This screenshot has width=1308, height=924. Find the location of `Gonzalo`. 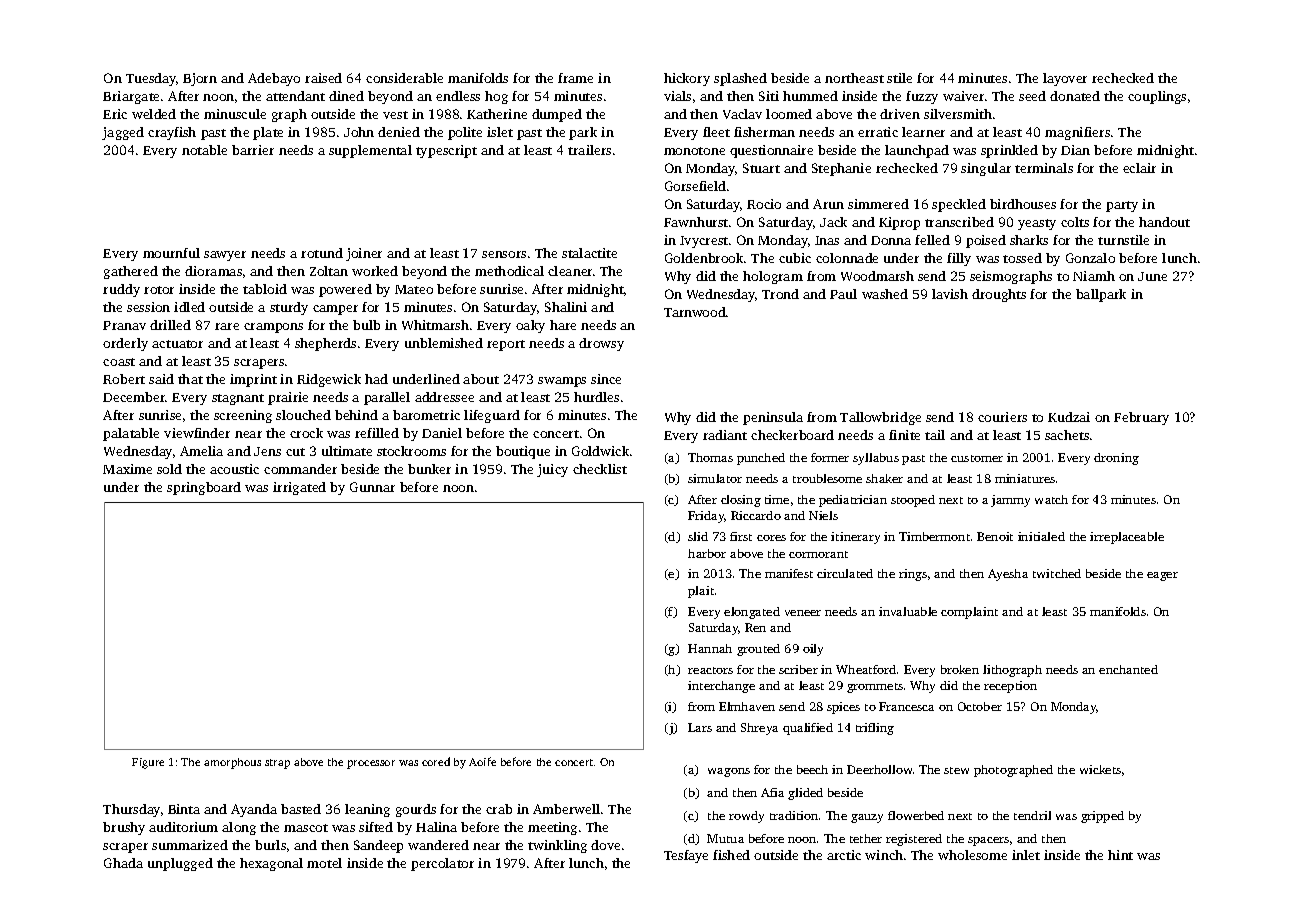

Gonzalo is located at coordinates (1090, 258).
